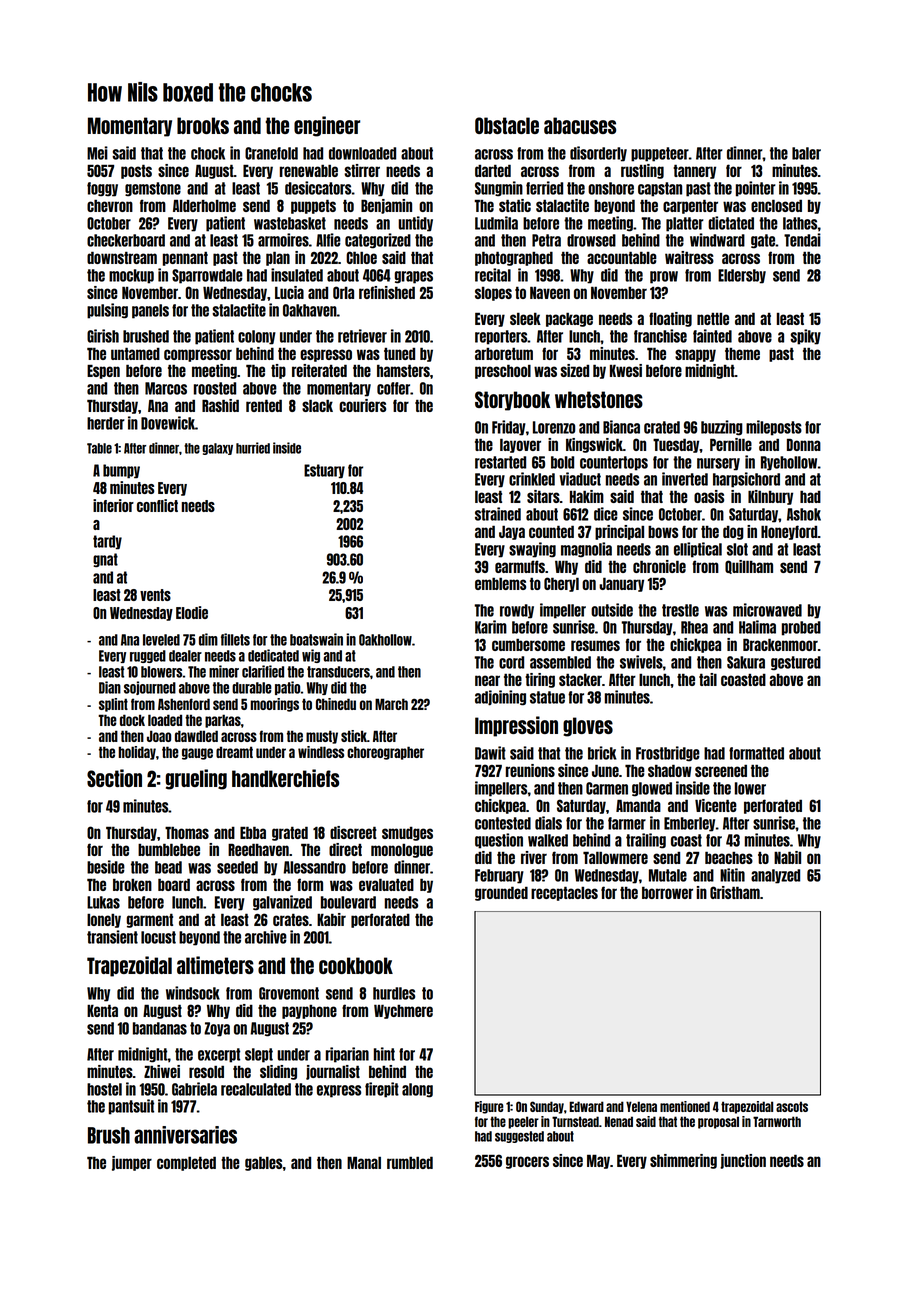  What do you see at coordinates (356, 965) in the page?
I see `cookbook` at bounding box center [356, 965].
